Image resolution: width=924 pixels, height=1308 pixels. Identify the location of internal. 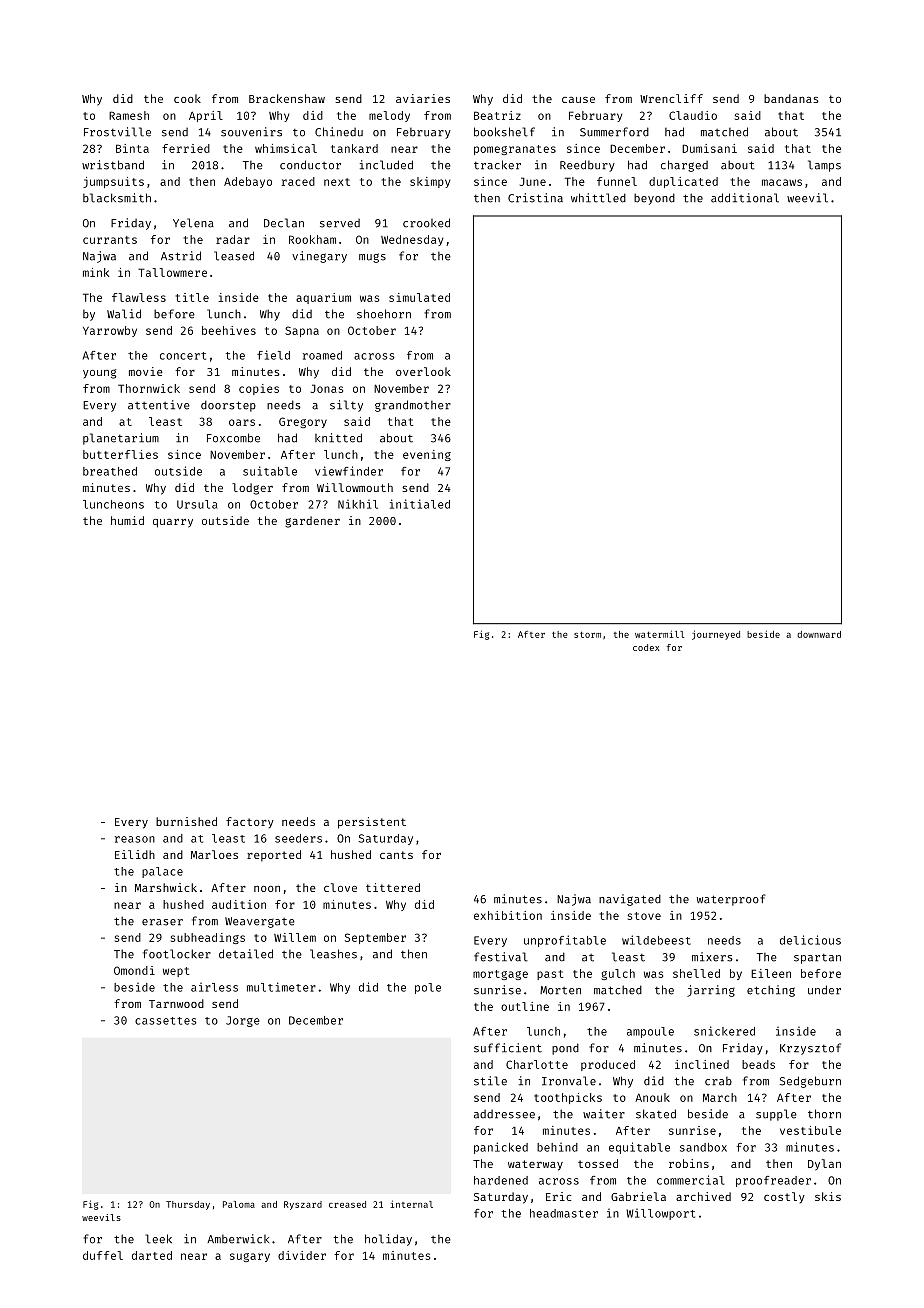
(412, 1204).
